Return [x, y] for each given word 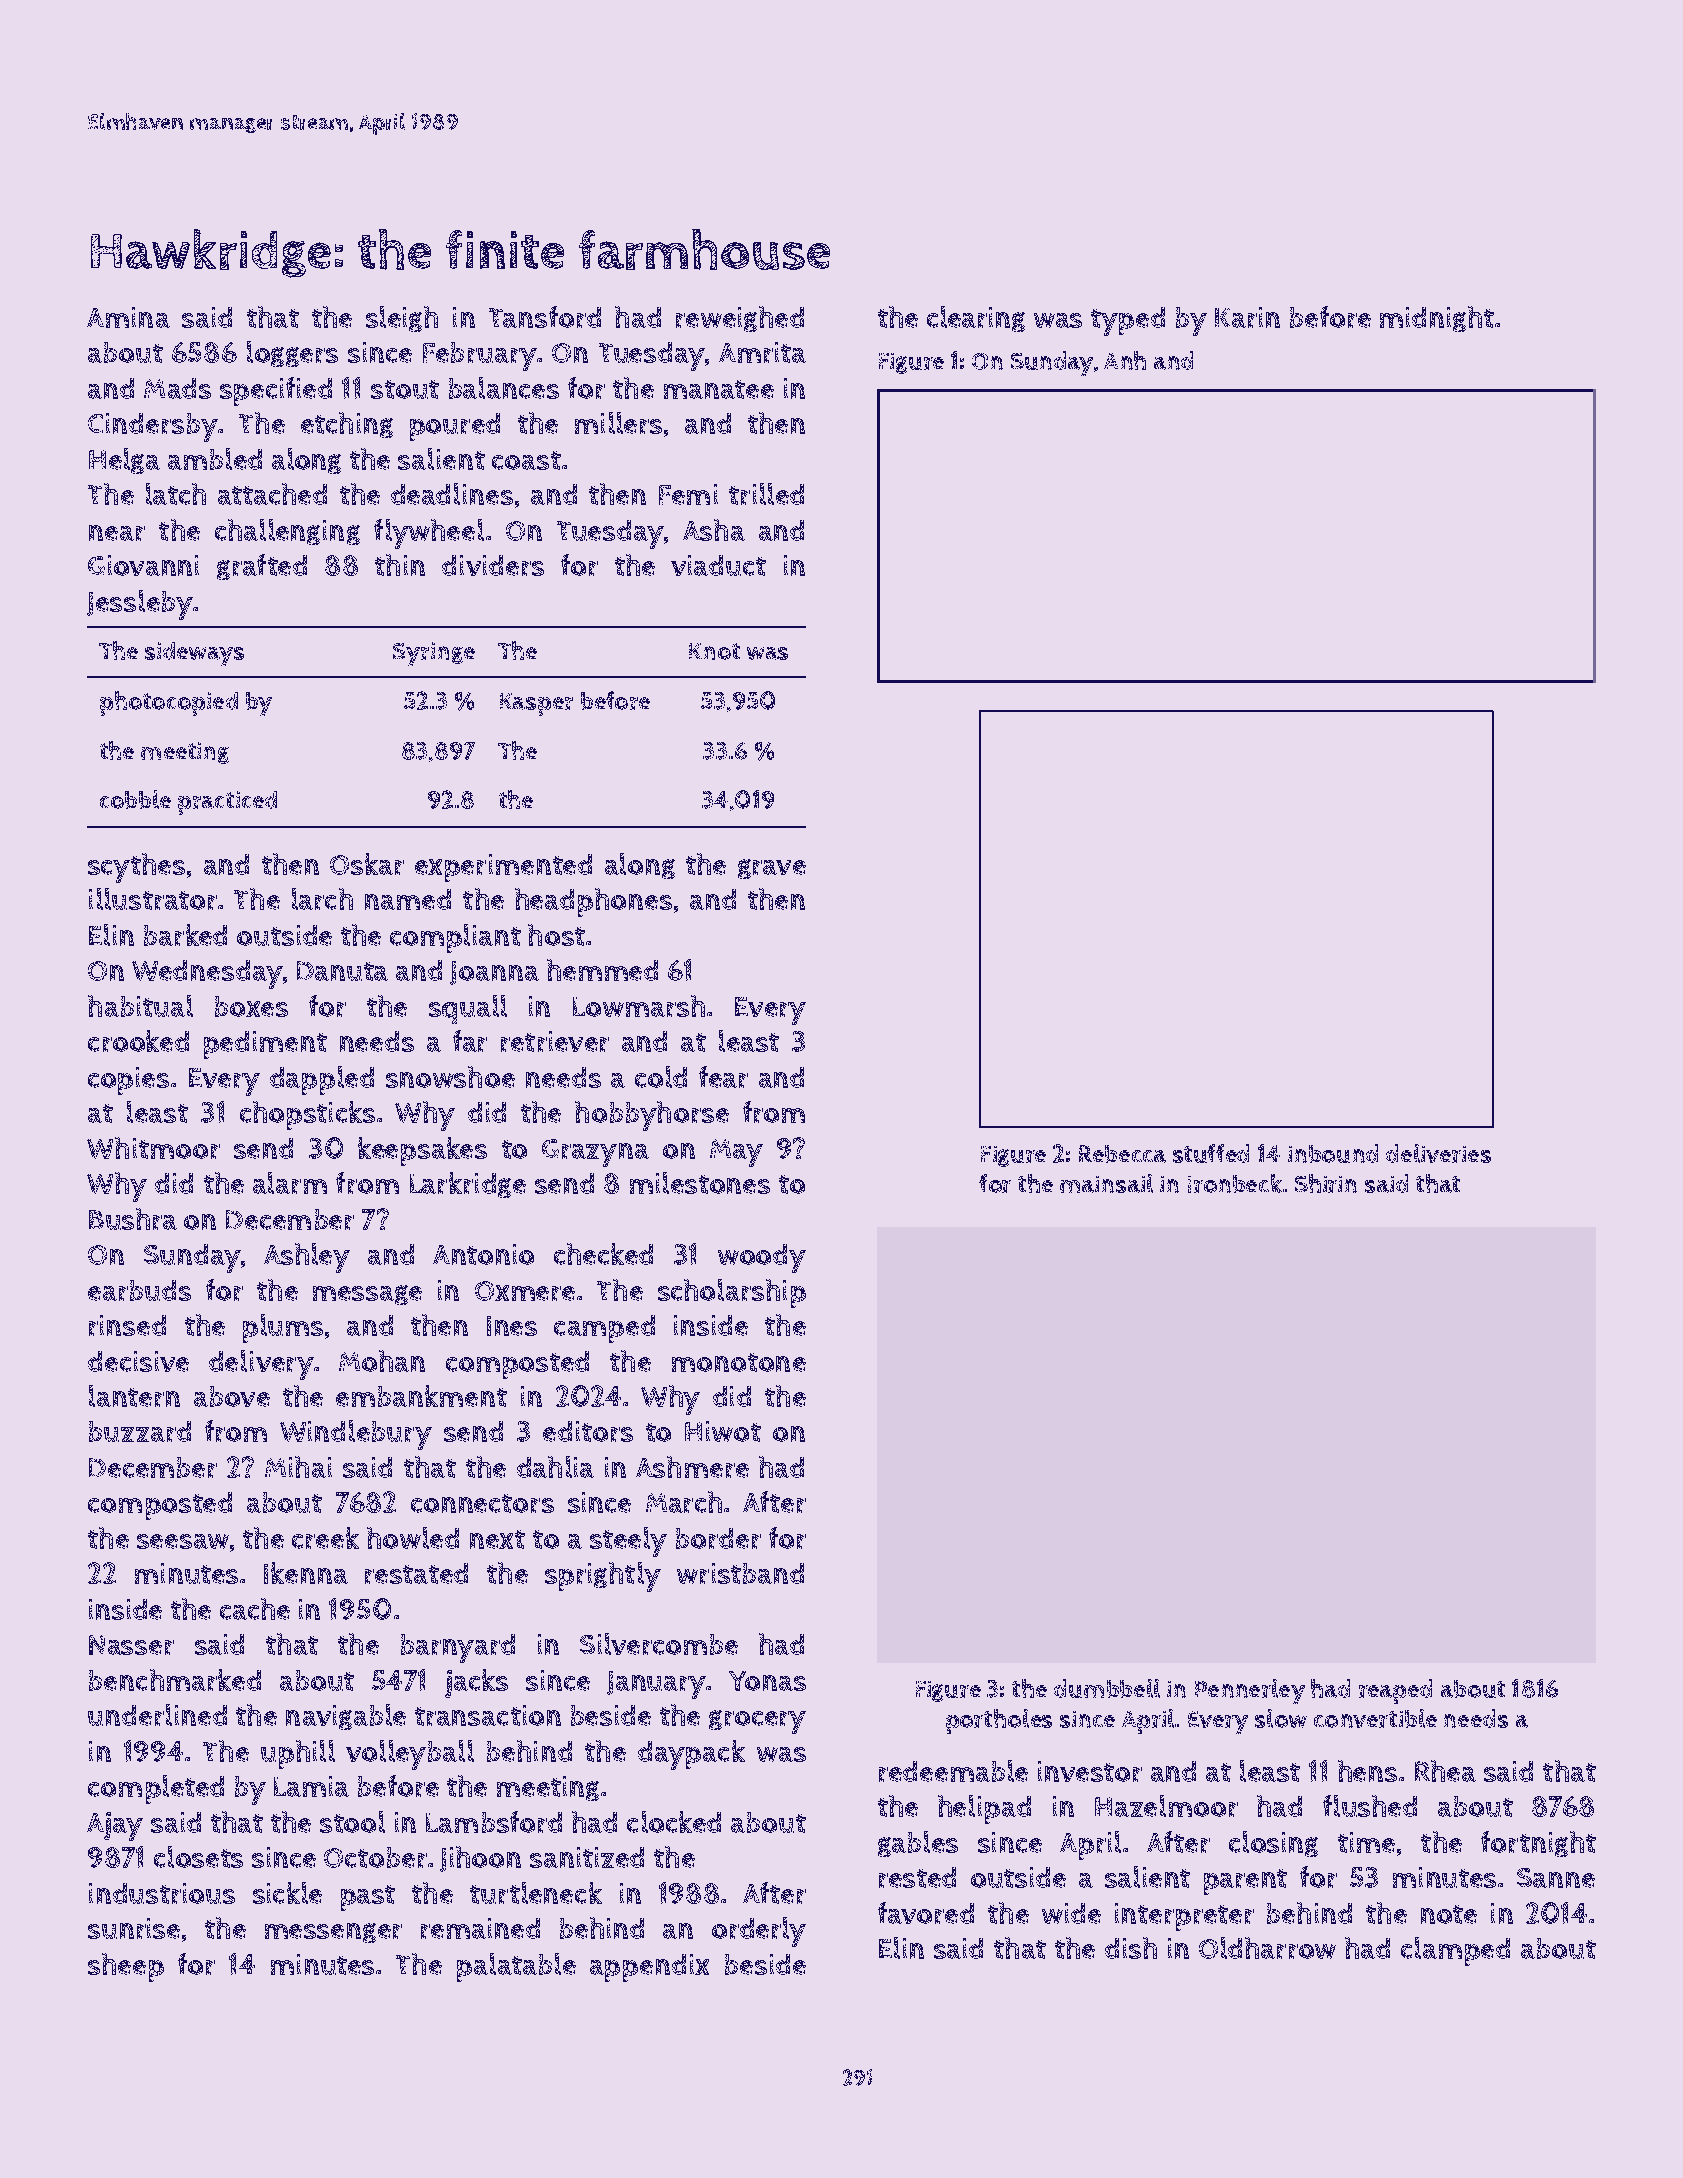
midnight [1437, 319]
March [684, 1502]
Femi [688, 494]
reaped [1395, 1691]
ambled [215, 459]
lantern [134, 1396]
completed [156, 1789]
